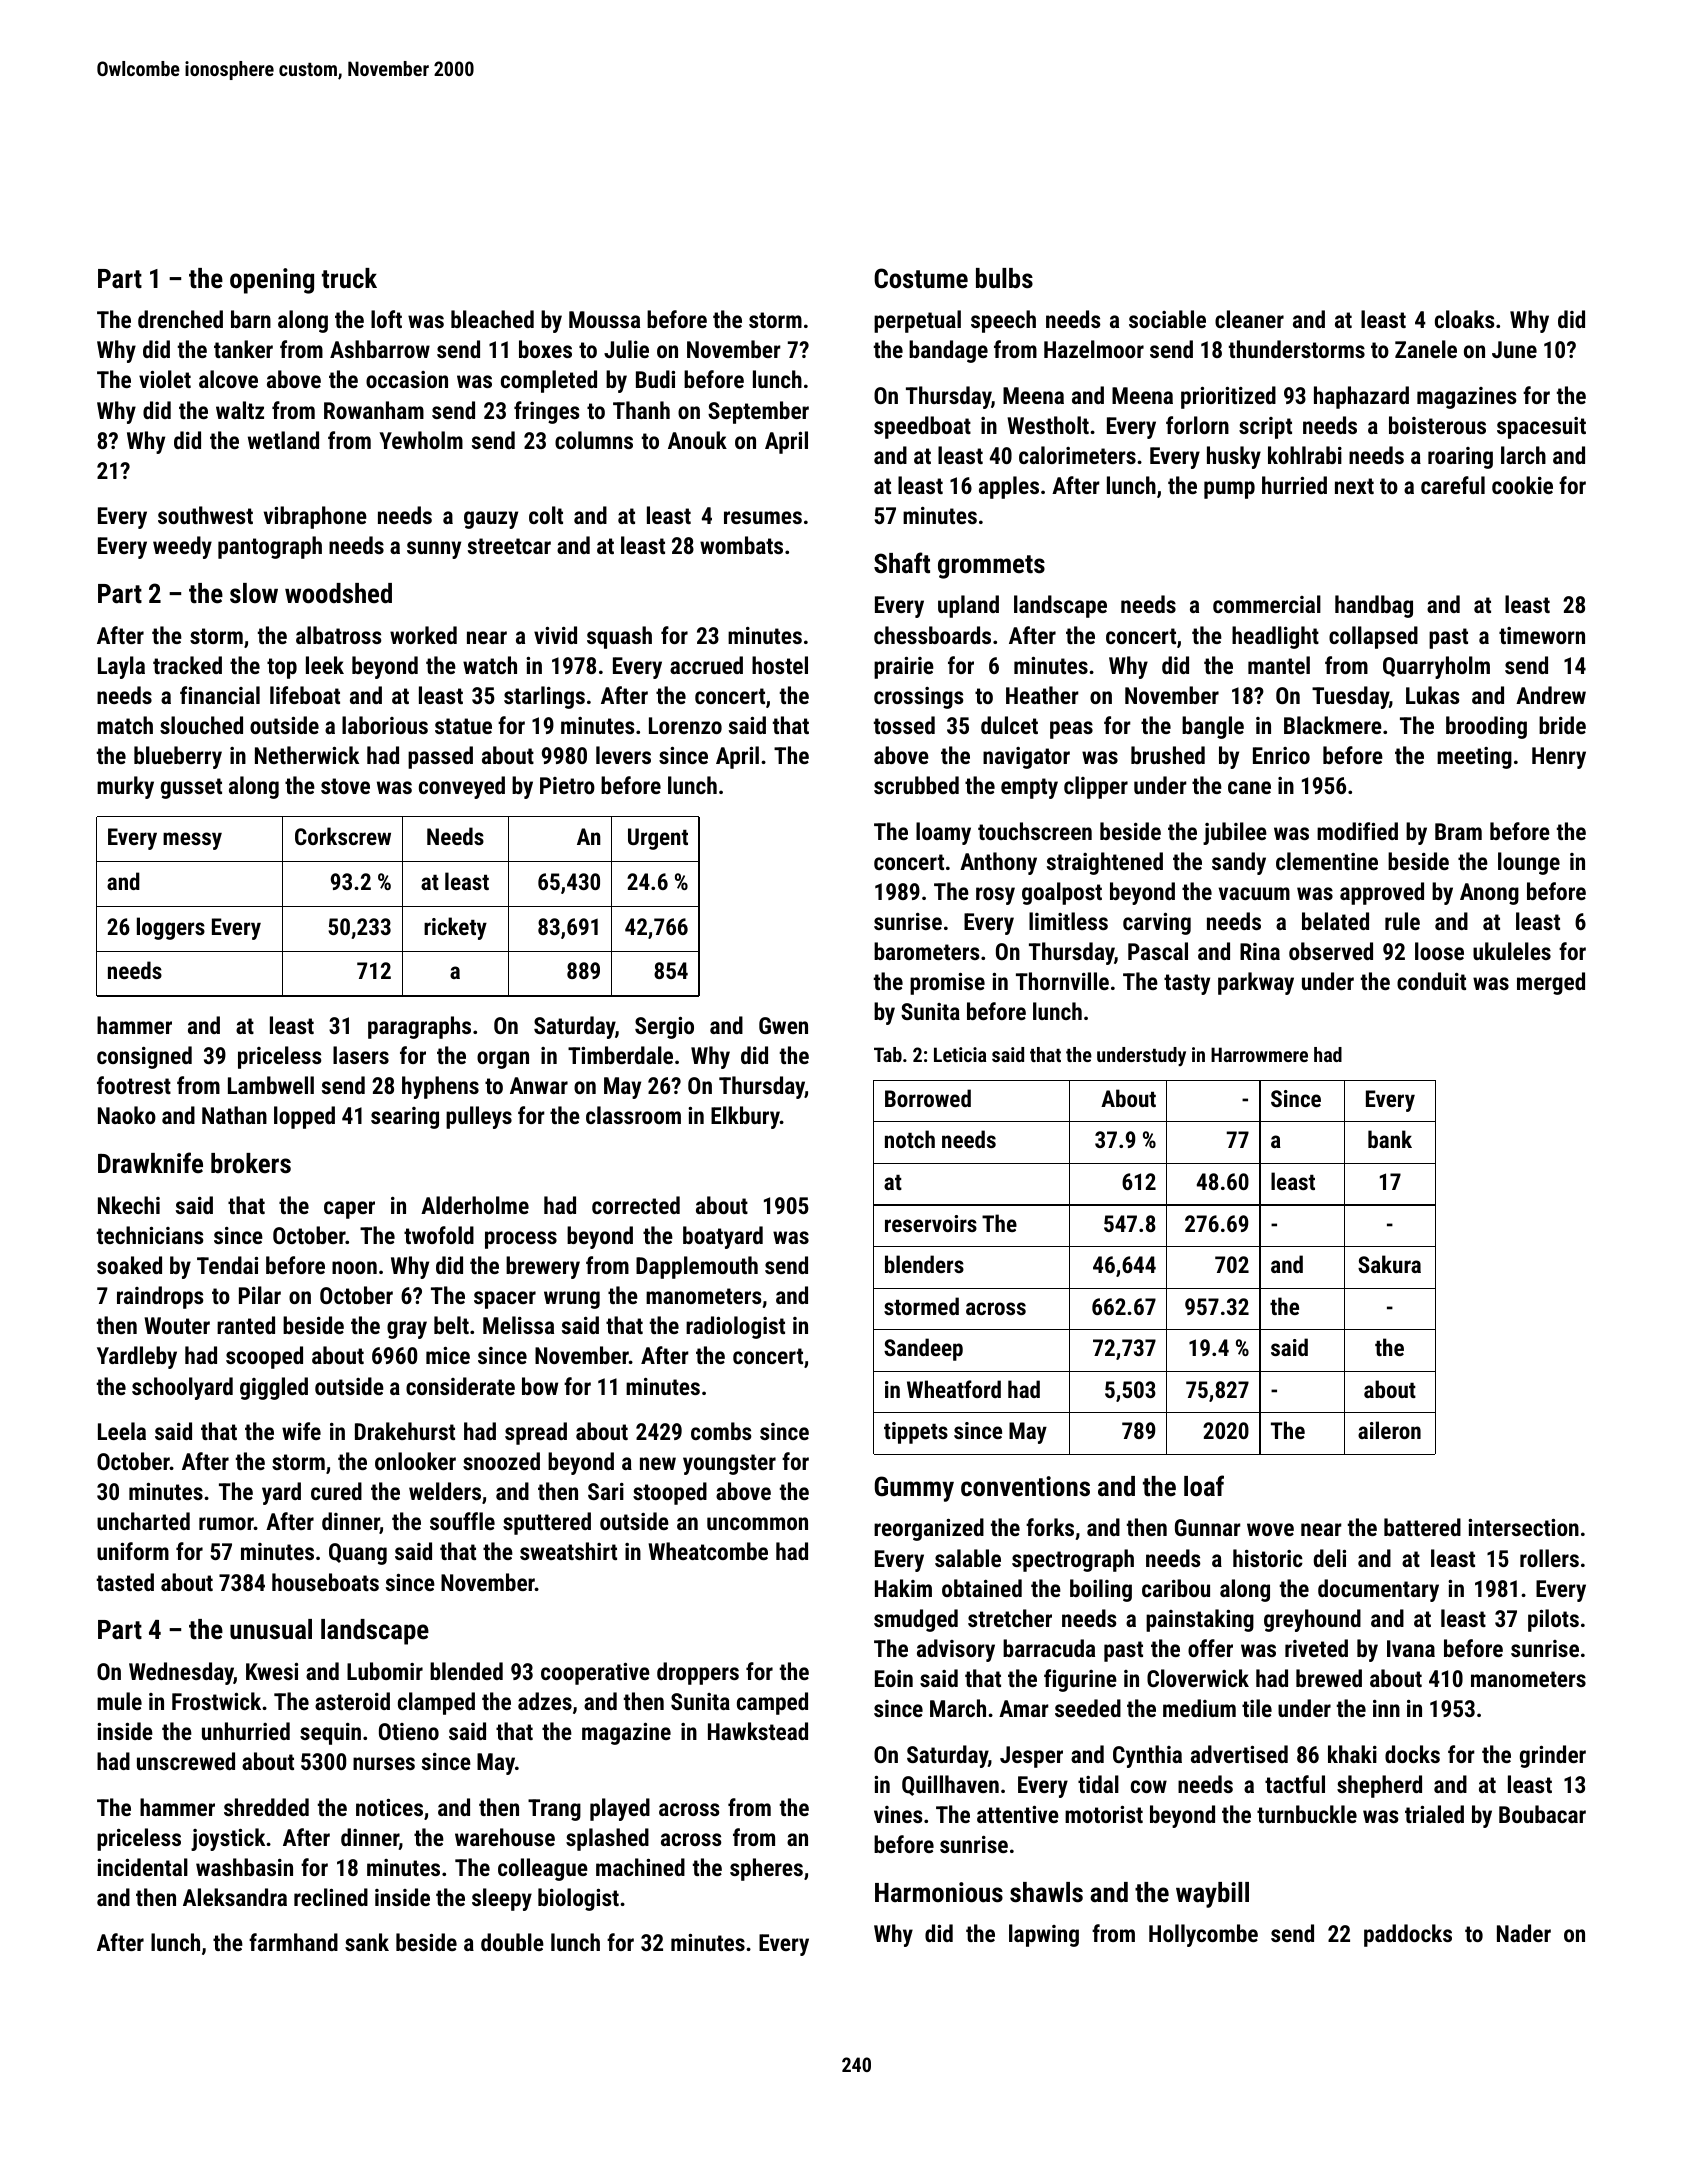 This document has height=2178, width=1683. I want to click on Drawknife, so click(150, 1162).
